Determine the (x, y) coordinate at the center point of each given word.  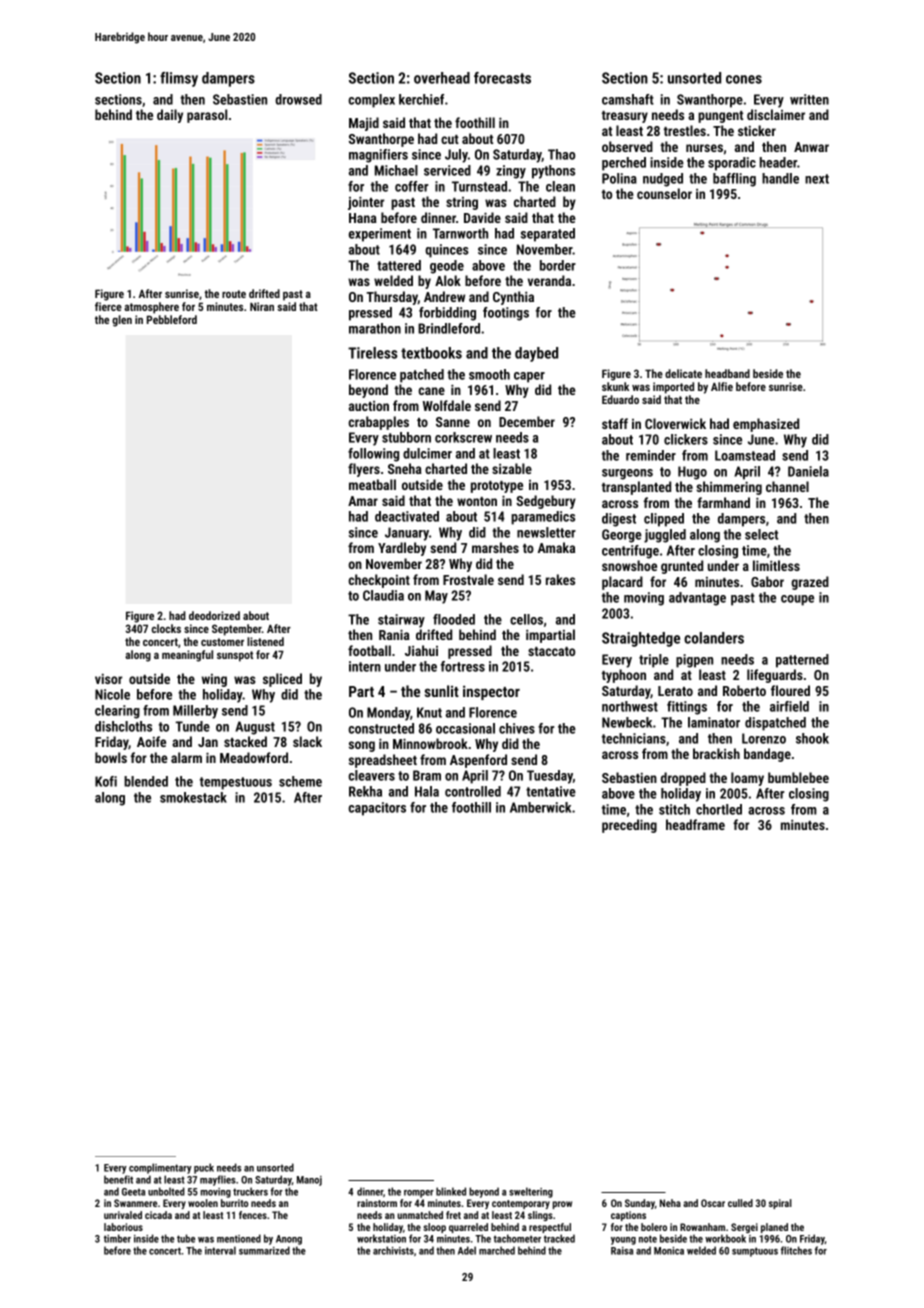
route (234, 294)
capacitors (377, 809)
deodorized (214, 615)
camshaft (628, 99)
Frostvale (468, 579)
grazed (810, 583)
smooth (489, 374)
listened (265, 641)
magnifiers (378, 156)
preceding (629, 826)
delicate (683, 373)
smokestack (193, 797)
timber (117, 1238)
